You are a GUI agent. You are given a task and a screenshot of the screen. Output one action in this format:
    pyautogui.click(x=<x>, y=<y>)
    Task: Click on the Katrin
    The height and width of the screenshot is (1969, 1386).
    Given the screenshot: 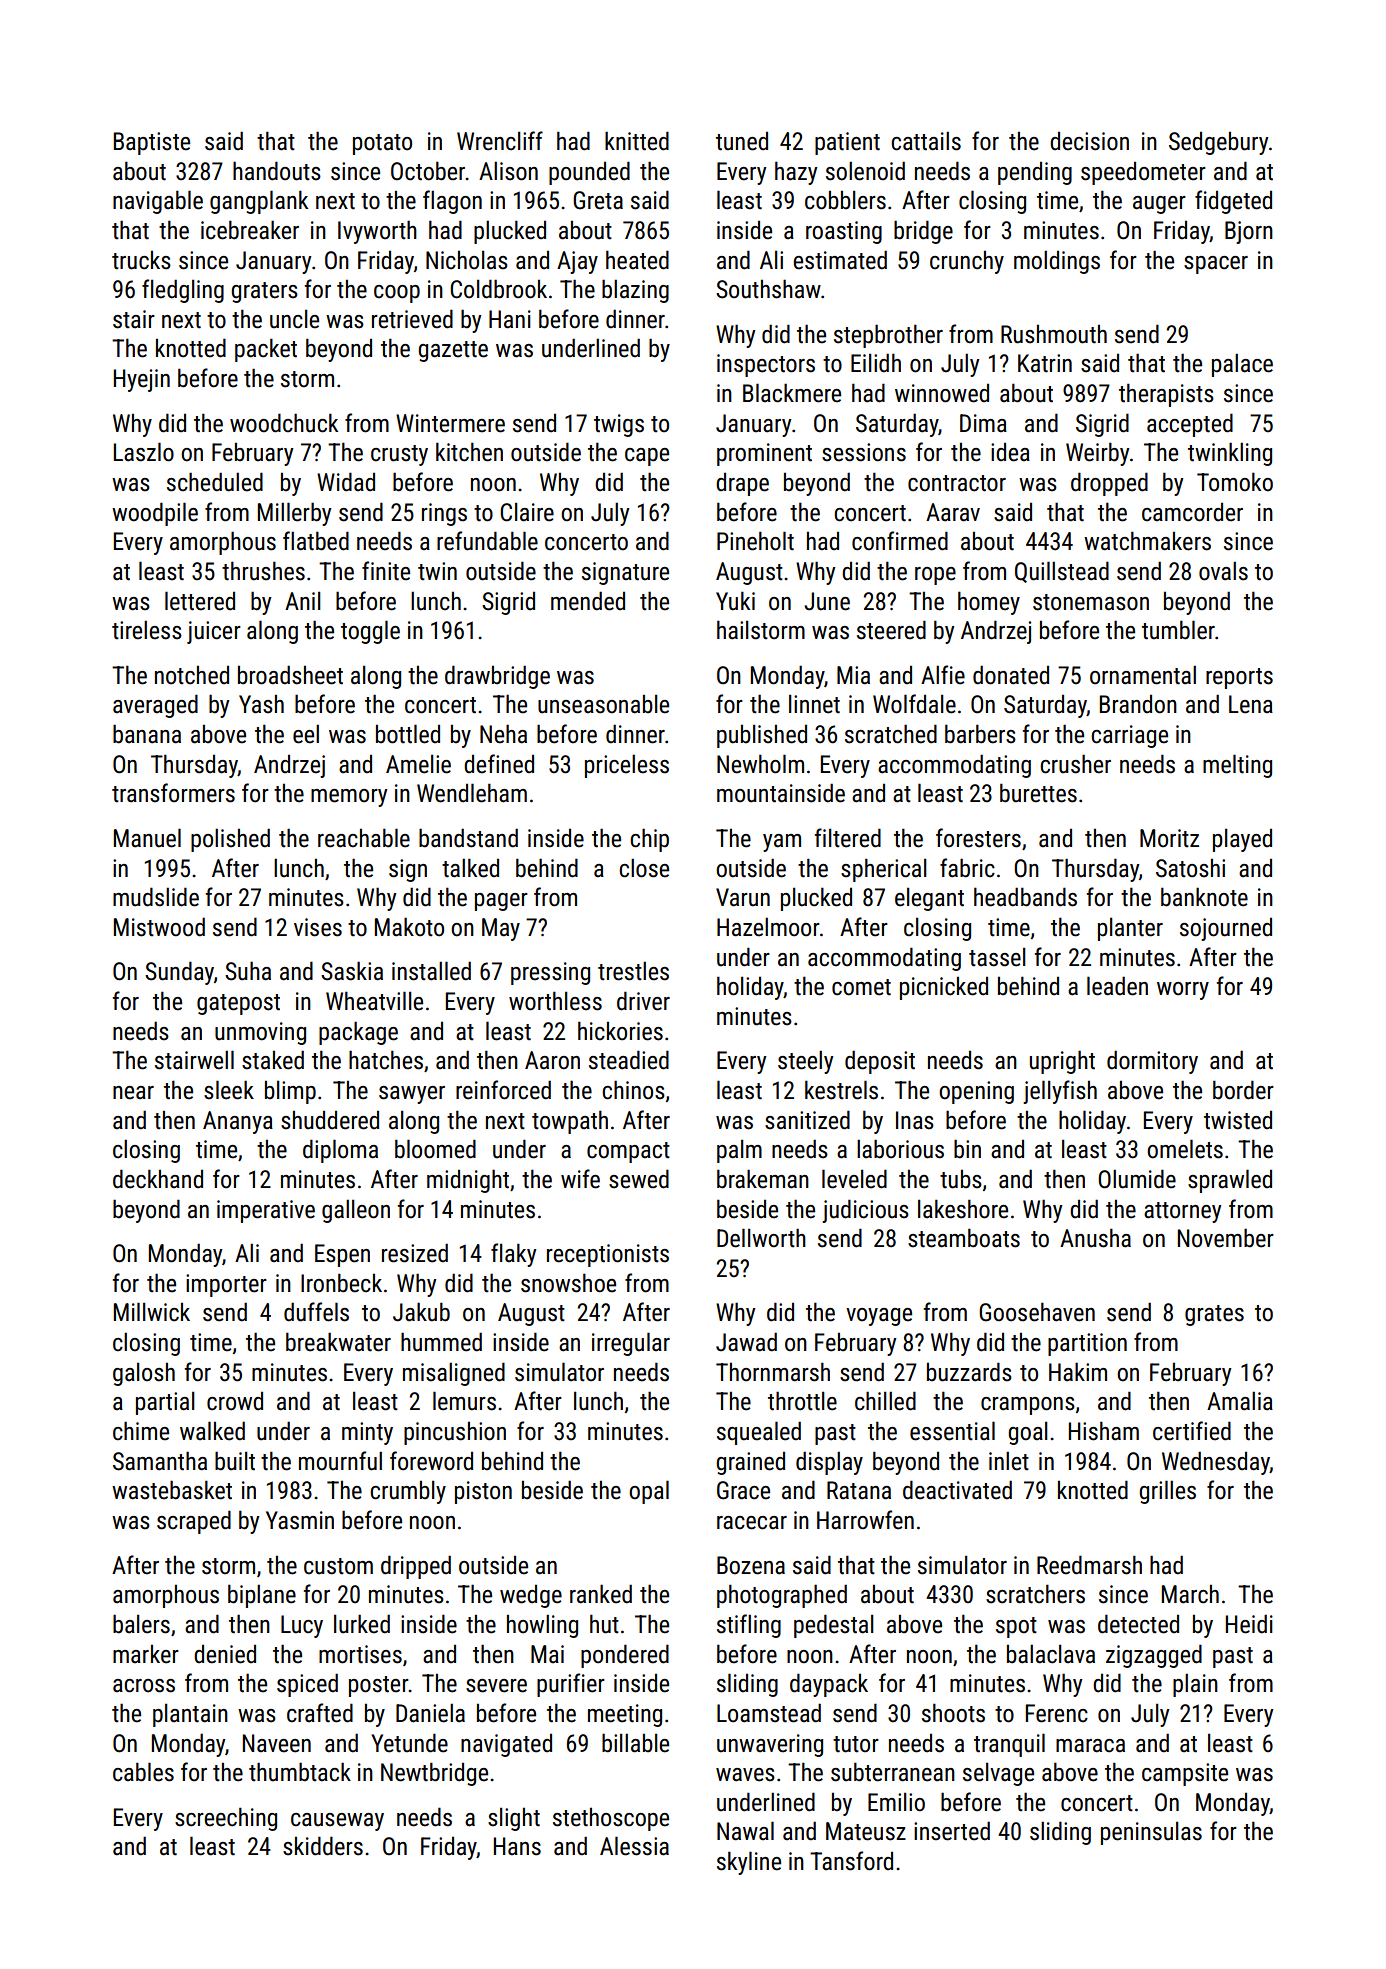 What is the action you would take?
    pyautogui.click(x=1045, y=363)
